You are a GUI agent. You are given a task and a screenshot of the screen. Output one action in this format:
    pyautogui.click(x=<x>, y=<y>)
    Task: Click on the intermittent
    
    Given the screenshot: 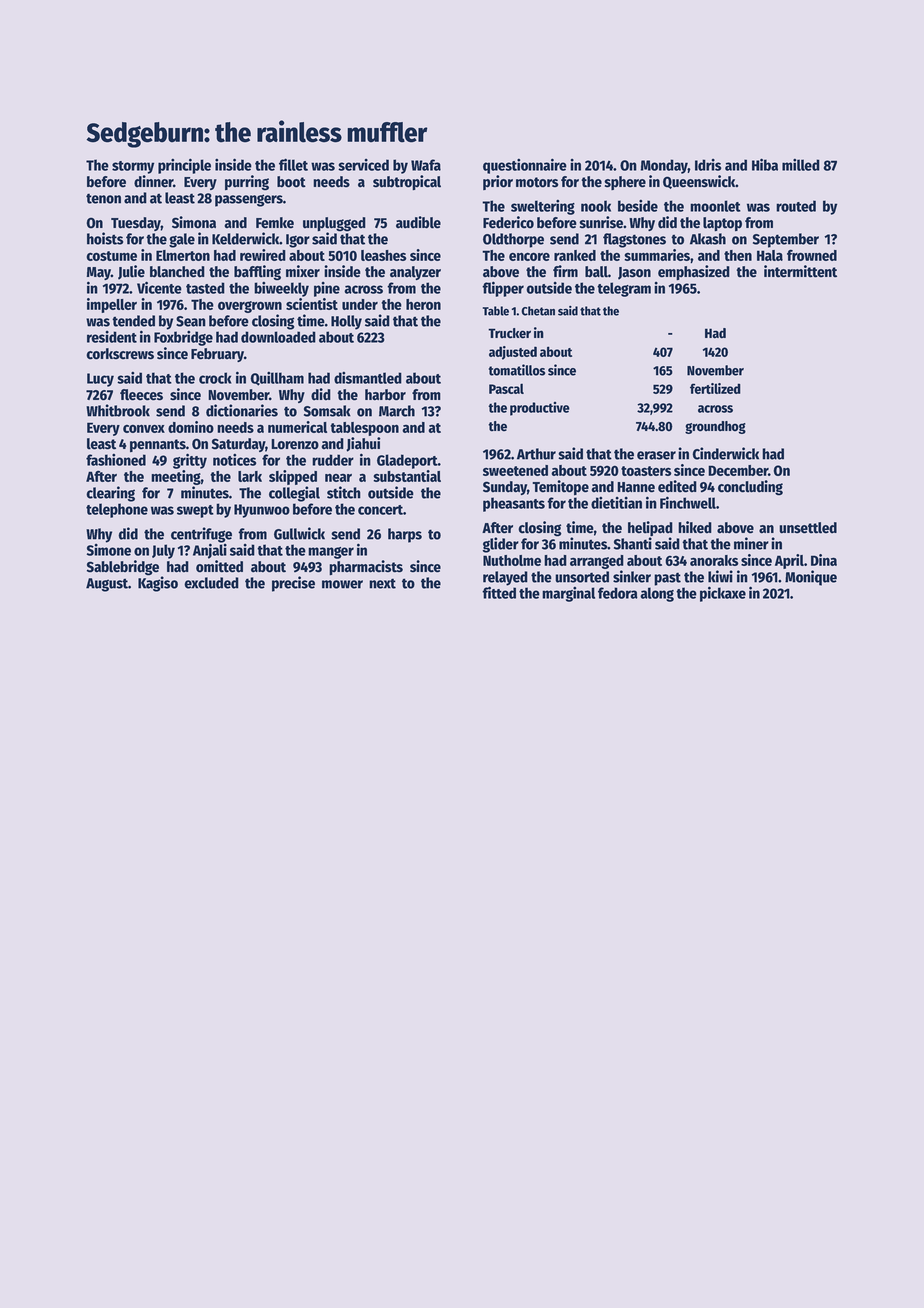 What is the action you would take?
    pyautogui.click(x=800, y=271)
